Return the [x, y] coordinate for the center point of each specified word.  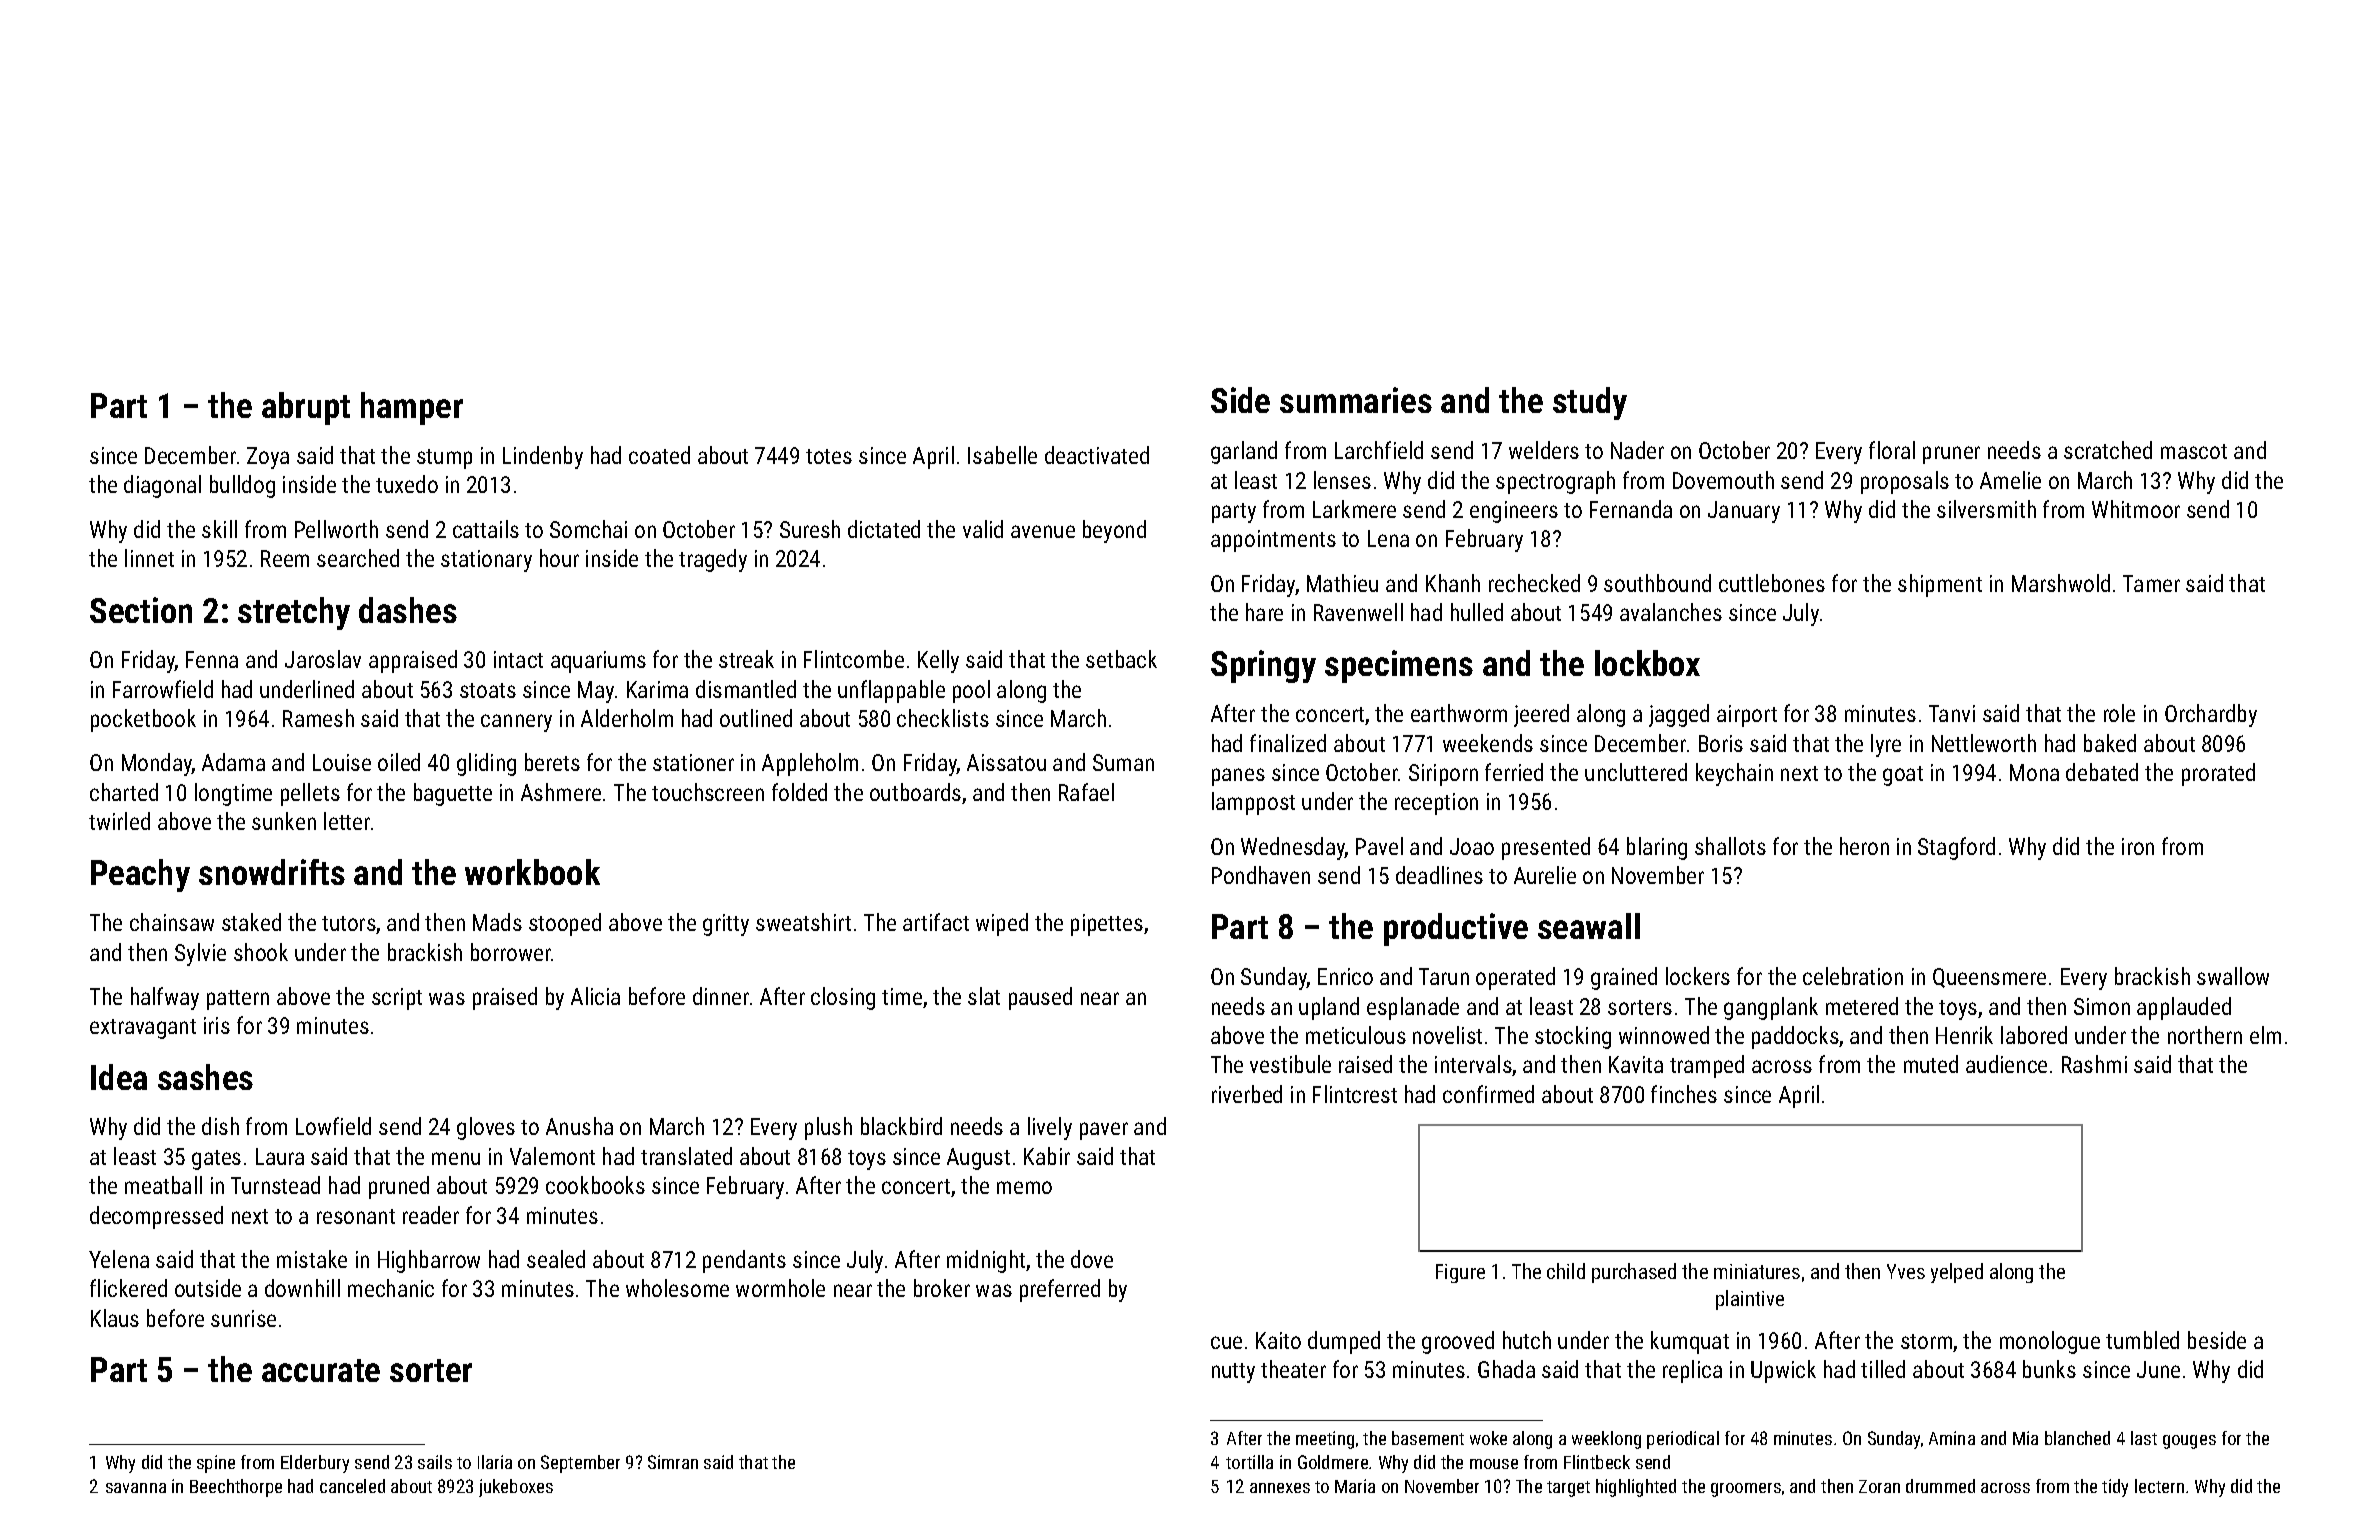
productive [1456, 929]
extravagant [143, 1029]
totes [829, 456]
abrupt [306, 408]
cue [1226, 1342]
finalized [1288, 743]
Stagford [1956, 848]
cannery [516, 723]
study [1590, 403]
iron [2138, 846]
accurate [321, 1370]
